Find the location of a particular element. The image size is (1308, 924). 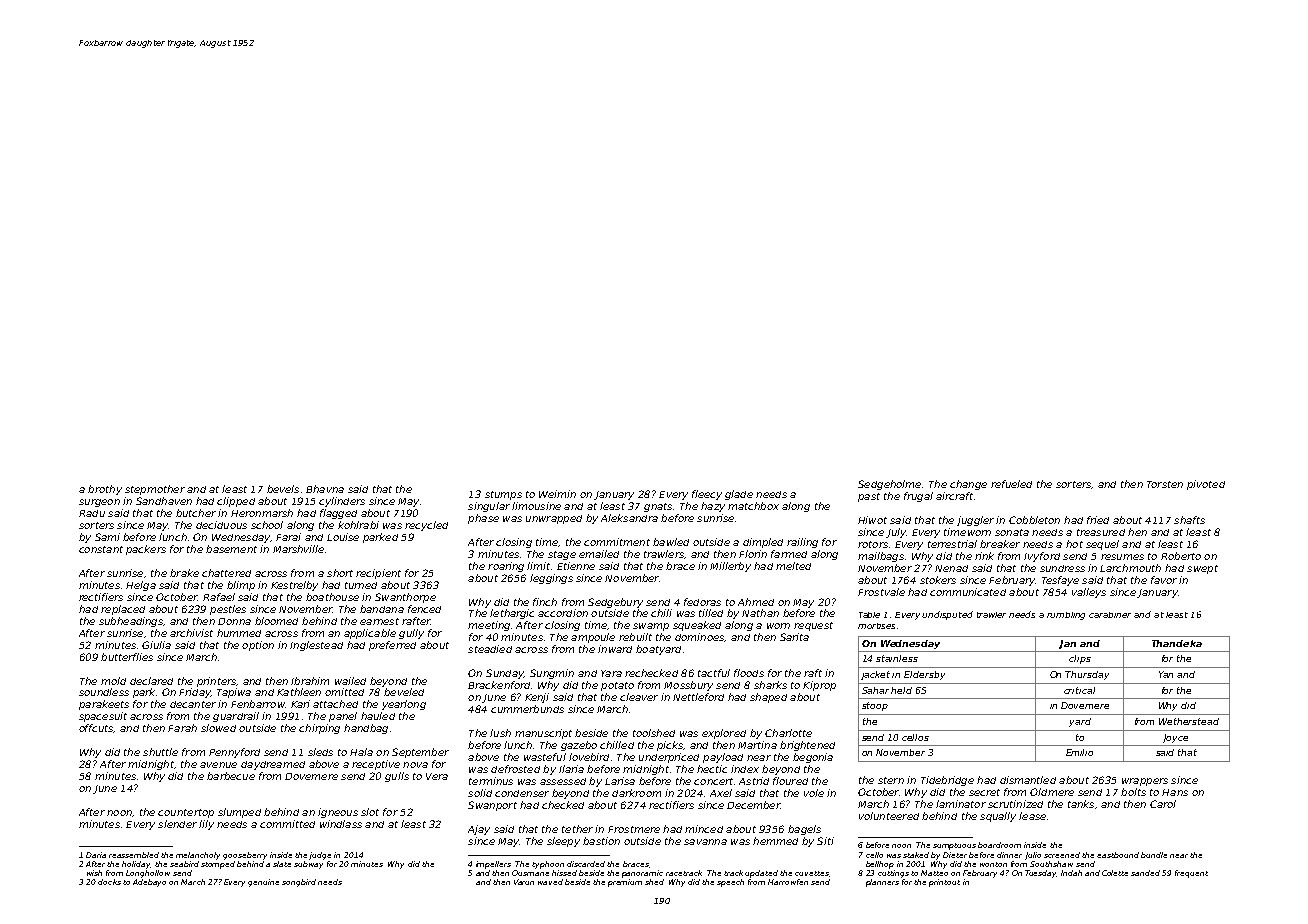

butcher is located at coordinates (196, 513).
